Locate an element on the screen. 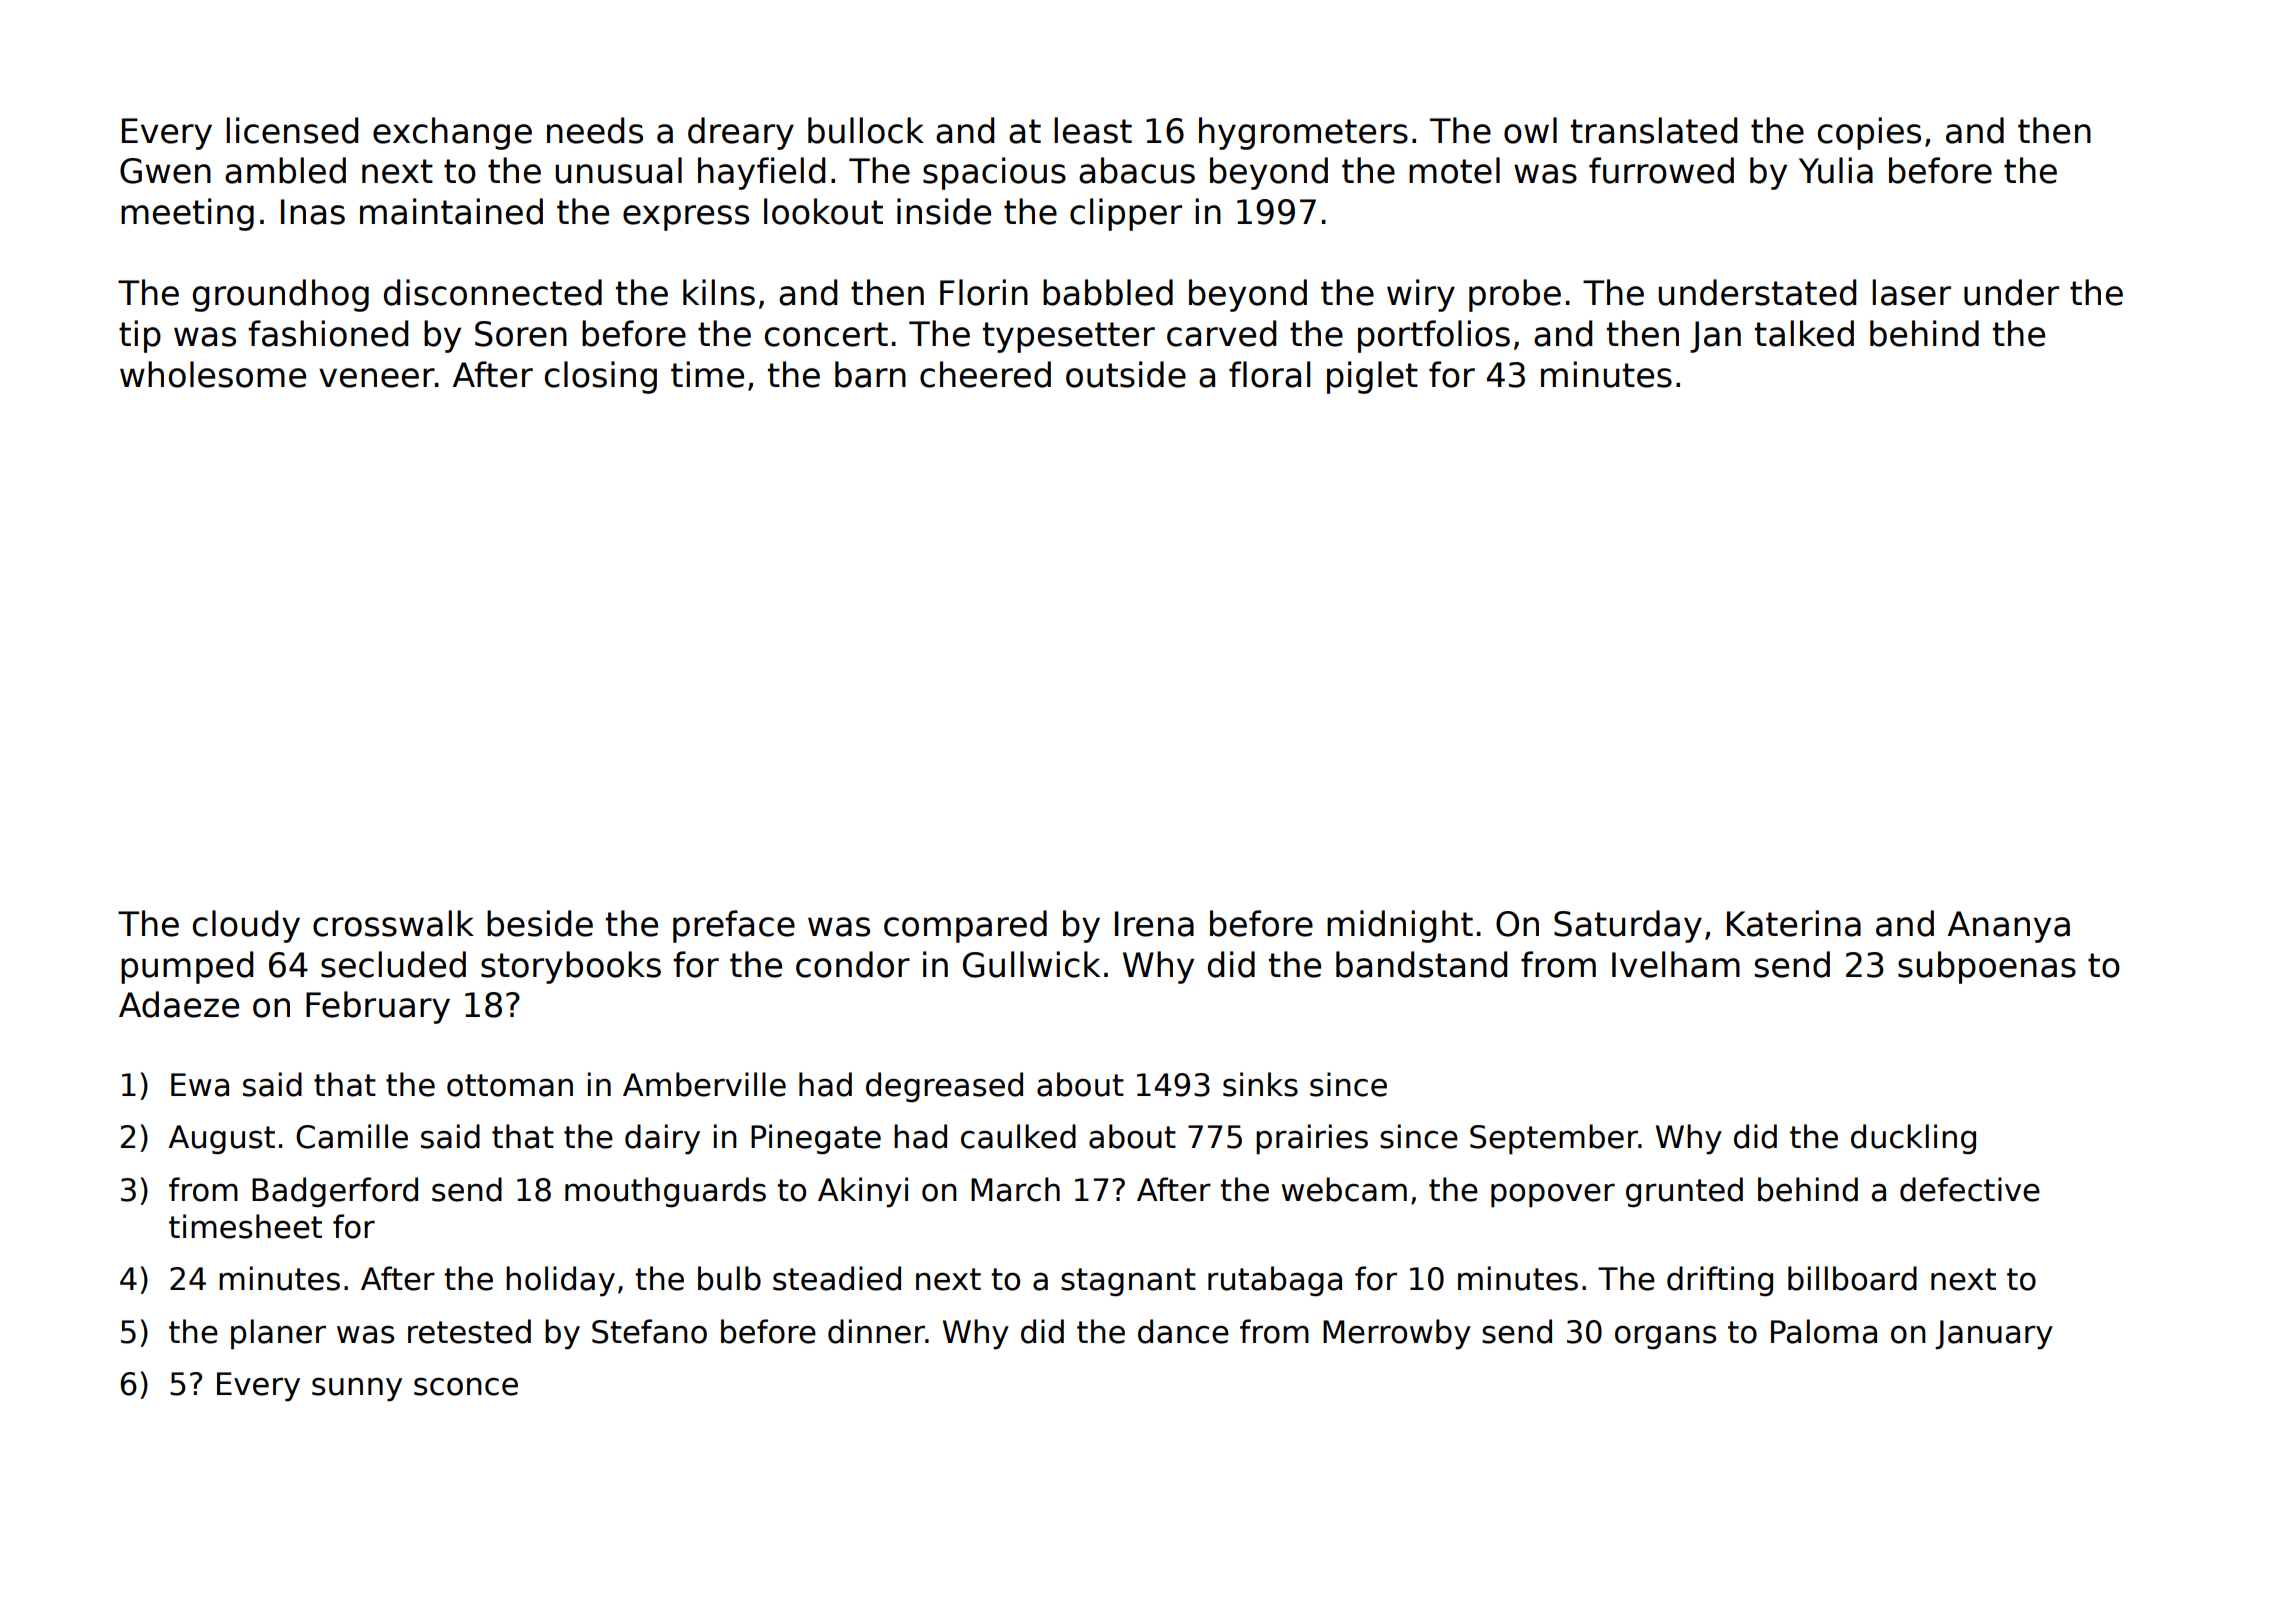  wholesome is located at coordinates (213, 374).
